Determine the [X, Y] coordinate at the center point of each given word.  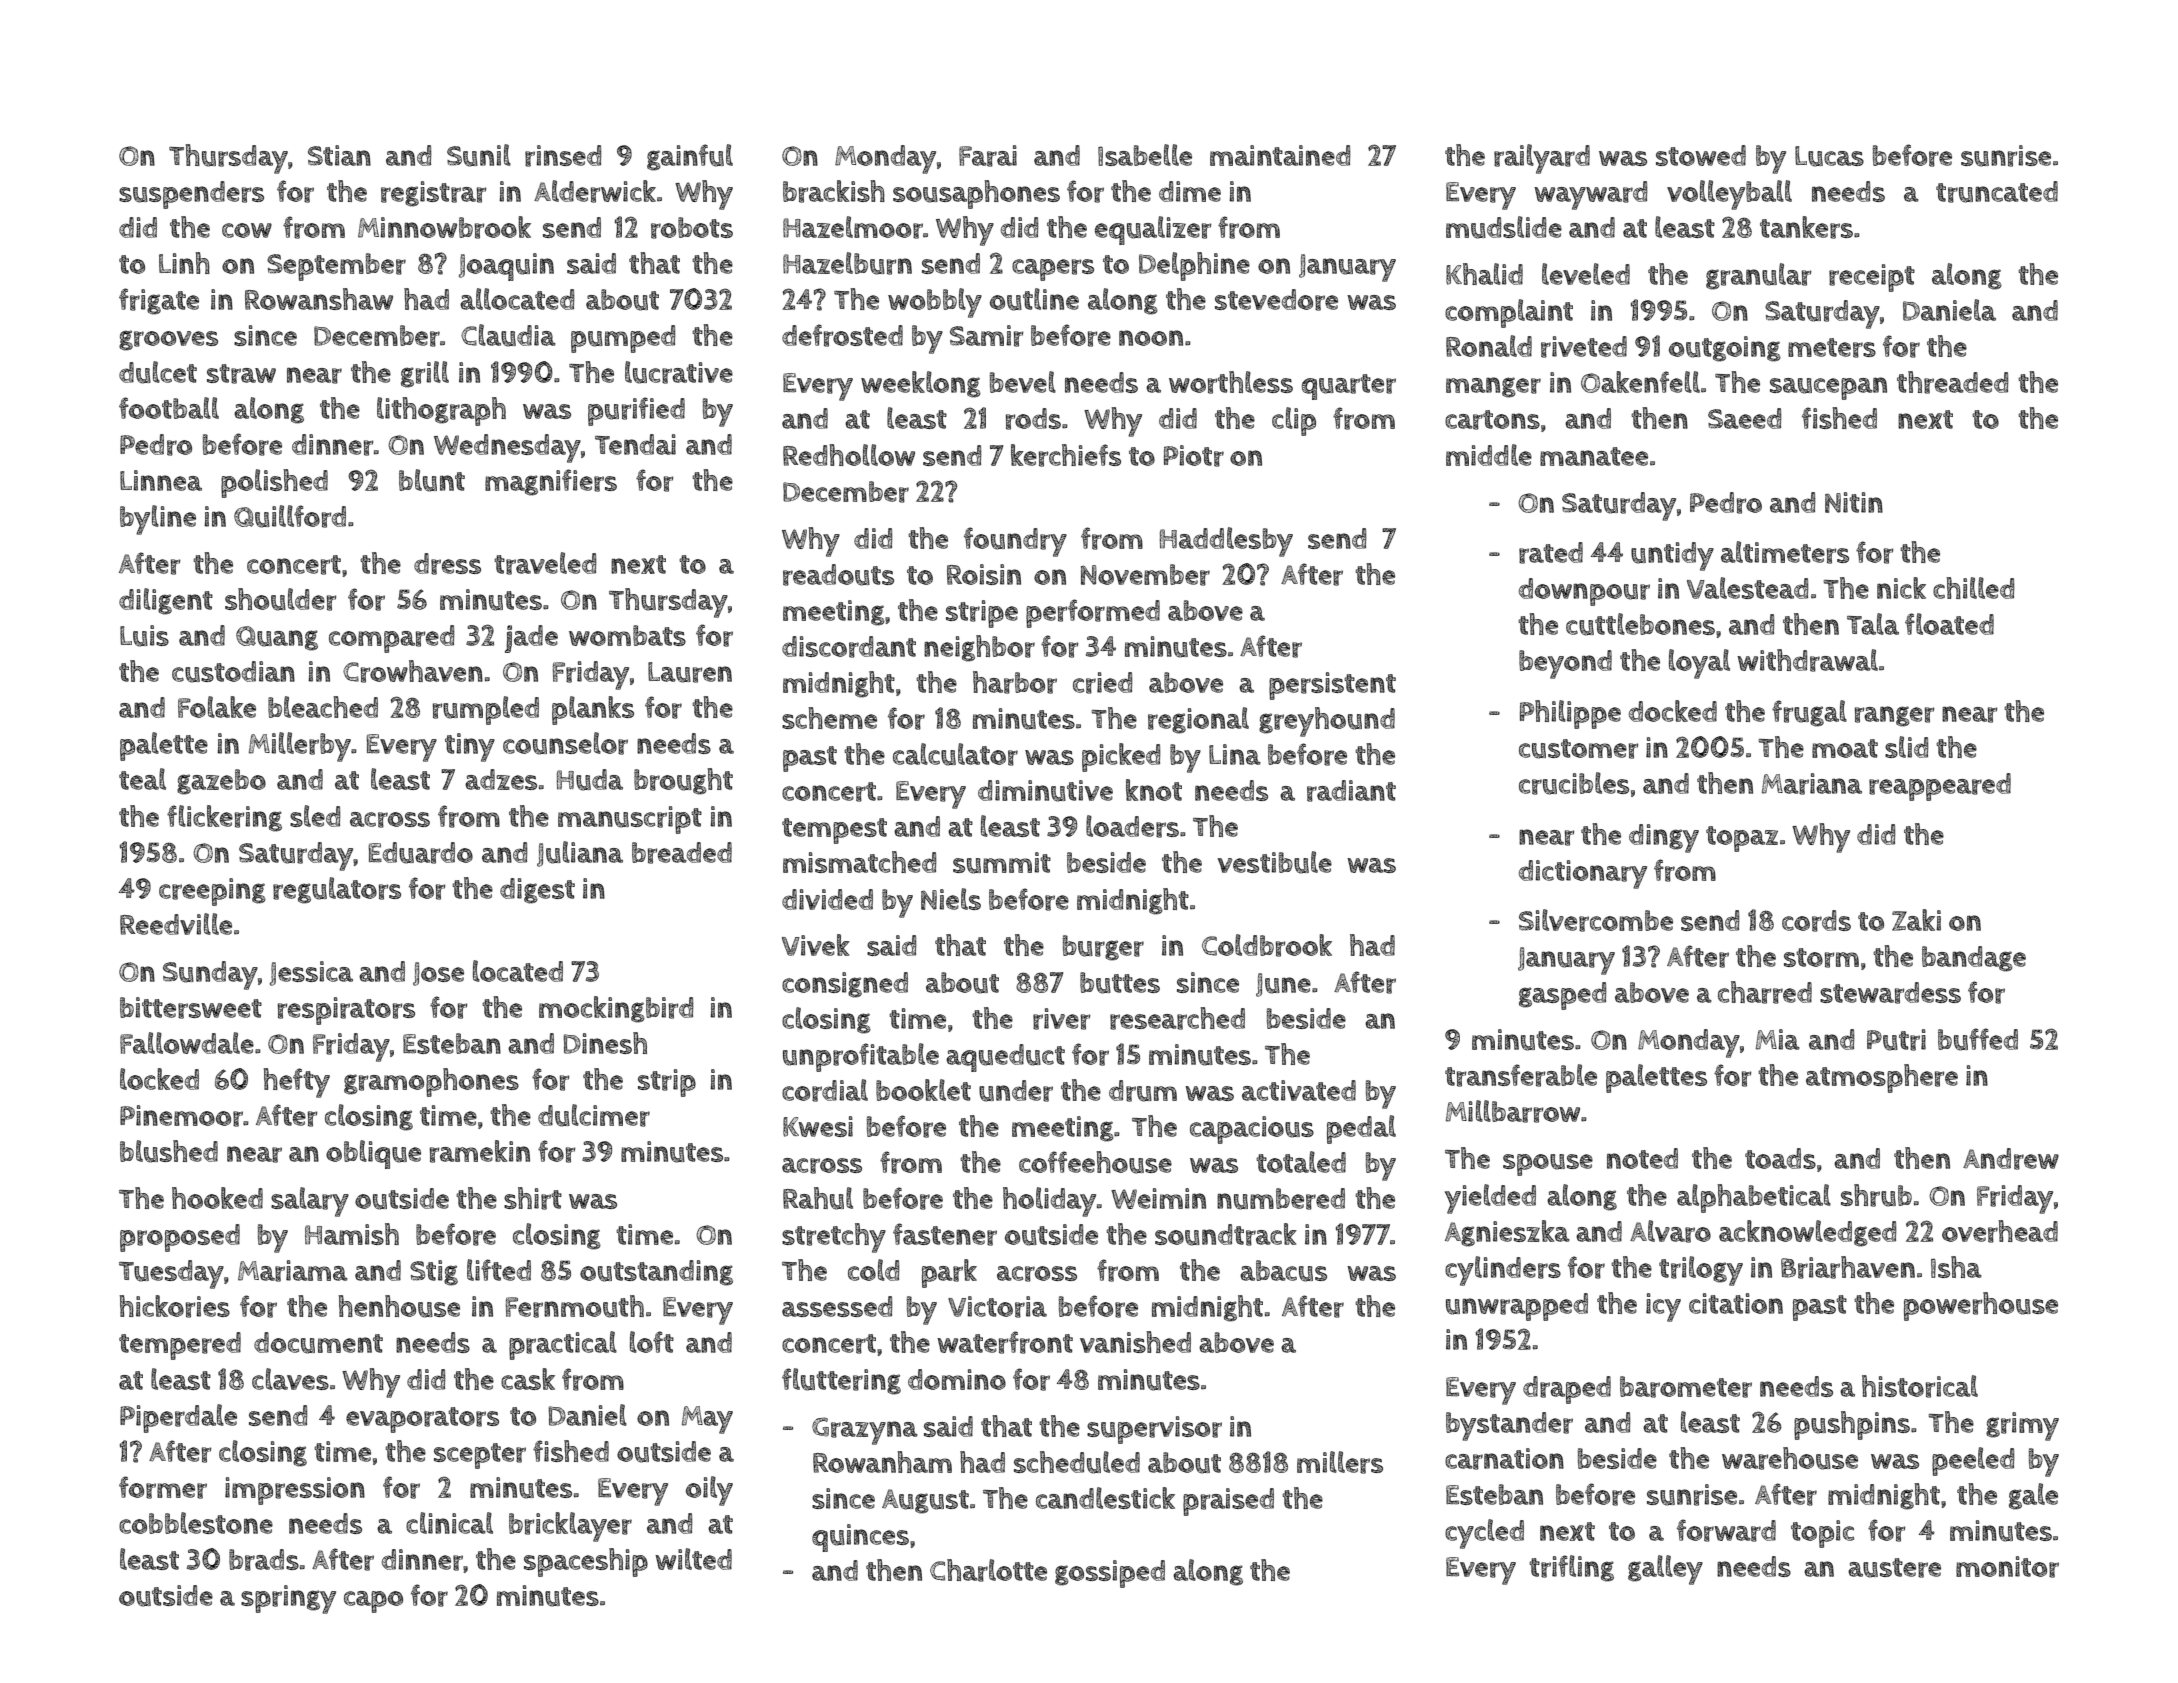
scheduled [1077, 1462]
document [318, 1343]
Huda [589, 780]
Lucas [1829, 156]
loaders [1132, 826]
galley [1665, 1570]
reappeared [1940, 787]
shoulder [280, 599]
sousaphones [976, 194]
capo [373, 1602]
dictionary [1583, 874]
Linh [184, 263]
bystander [1509, 1426]
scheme [829, 718]
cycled [1484, 1534]
